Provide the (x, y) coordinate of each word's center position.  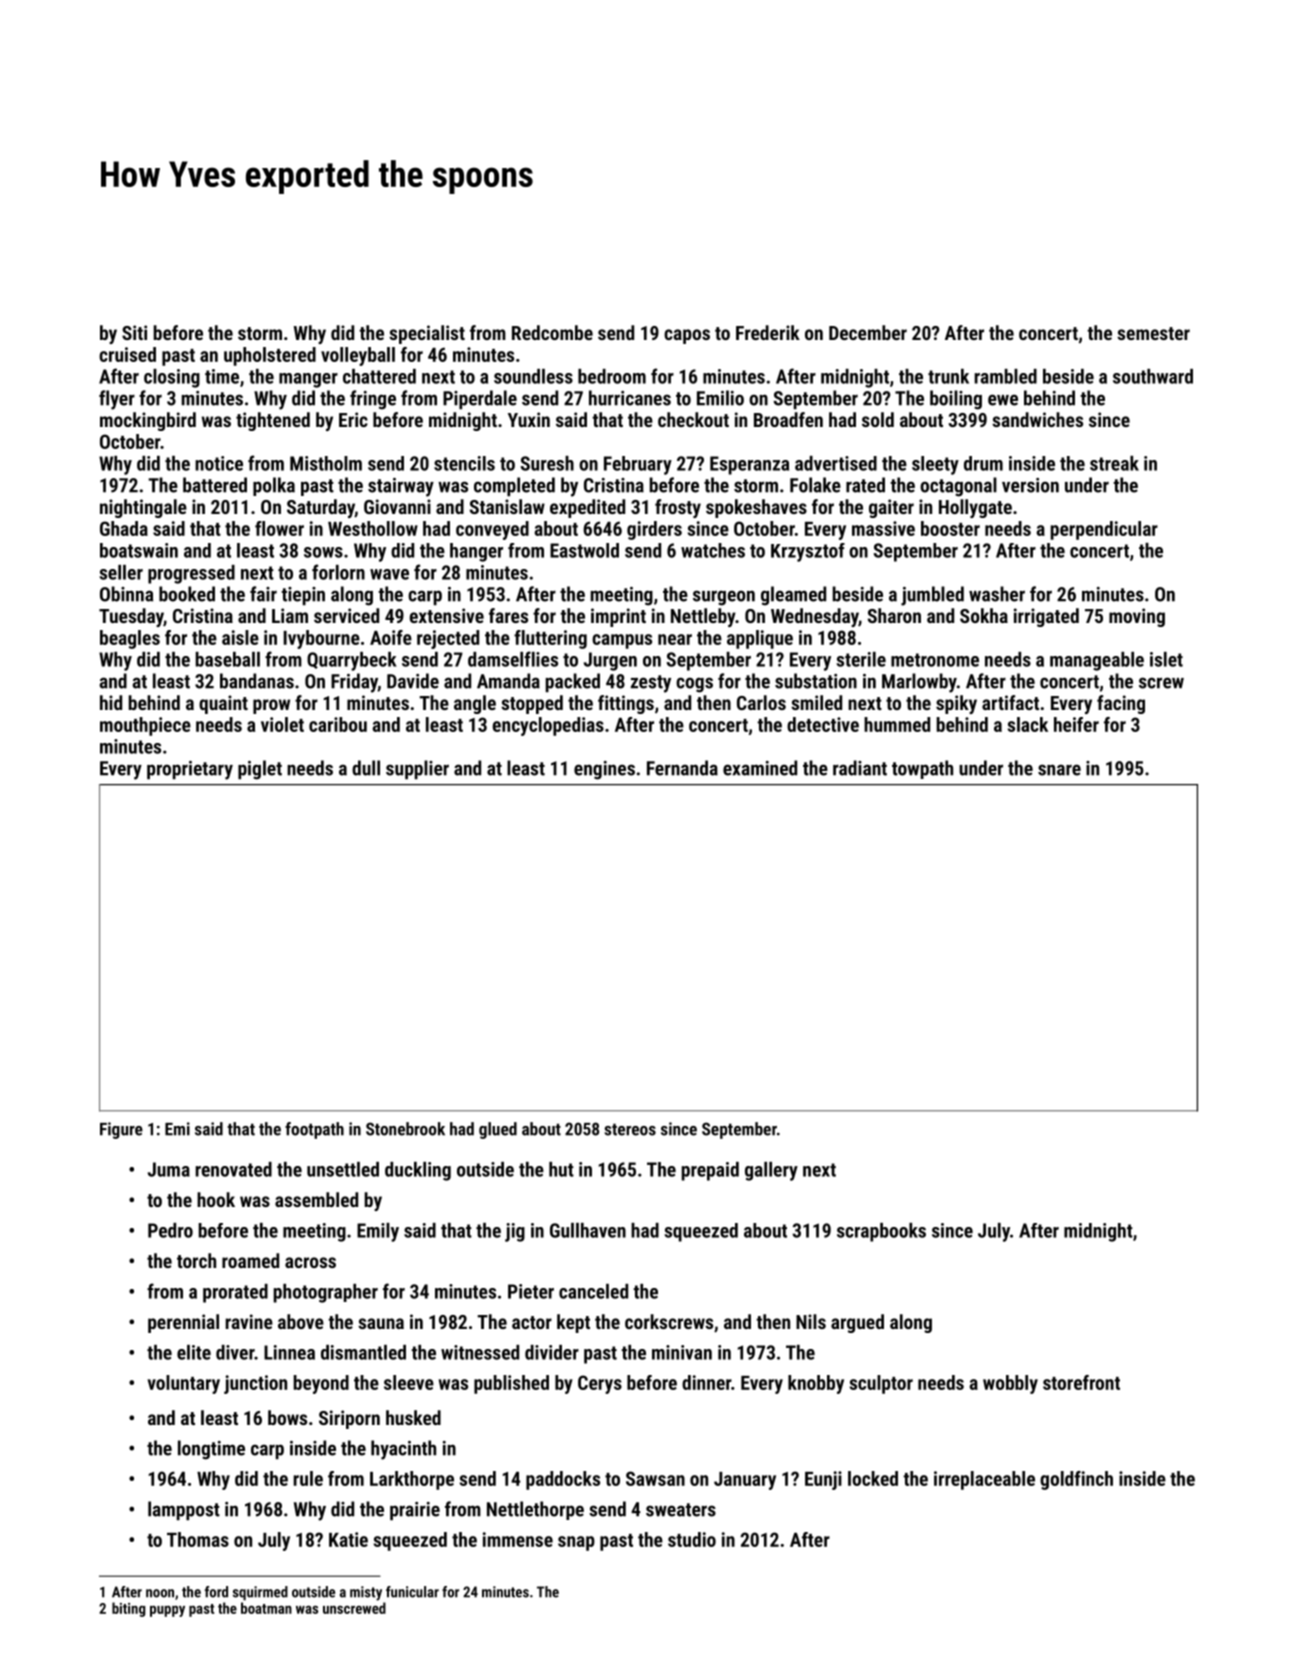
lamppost (184, 1510)
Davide (413, 681)
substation (816, 681)
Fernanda (682, 768)
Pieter (531, 1291)
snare (1059, 770)
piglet (260, 770)
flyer (117, 400)
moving (1137, 617)
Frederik (768, 332)
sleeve (409, 1382)
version (1030, 485)
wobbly (1010, 1384)
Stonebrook (405, 1129)
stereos (630, 1129)
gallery (771, 1171)
